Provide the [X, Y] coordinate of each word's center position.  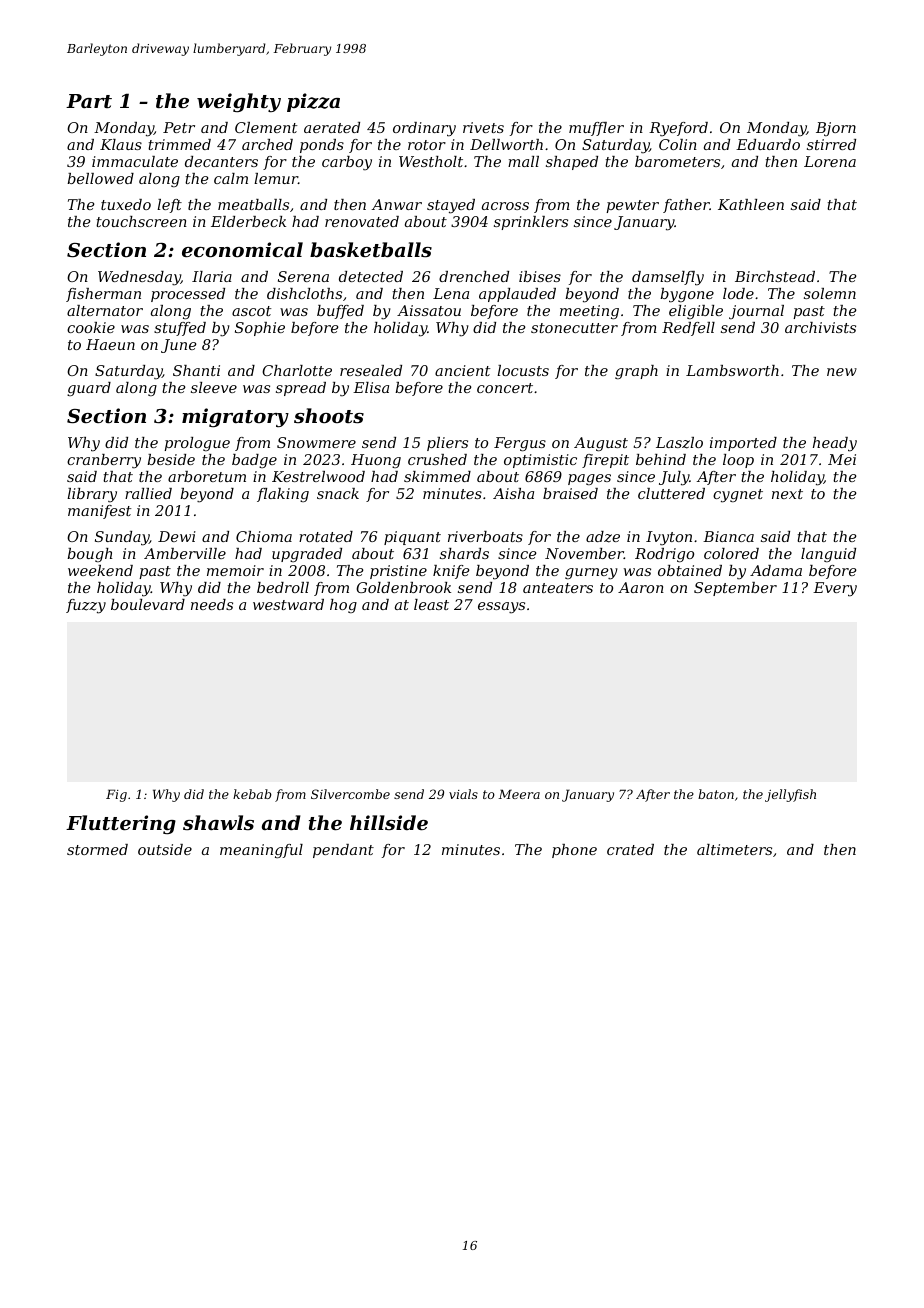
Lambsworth [732, 370]
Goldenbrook [403, 587]
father [686, 206]
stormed [97, 849]
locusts [523, 370]
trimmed [179, 144]
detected [371, 276]
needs [212, 604]
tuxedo [126, 204]
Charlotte [297, 370]
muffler [596, 129]
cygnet [738, 496]
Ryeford [678, 129]
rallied [148, 493]
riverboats [485, 536]
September [735, 589]
